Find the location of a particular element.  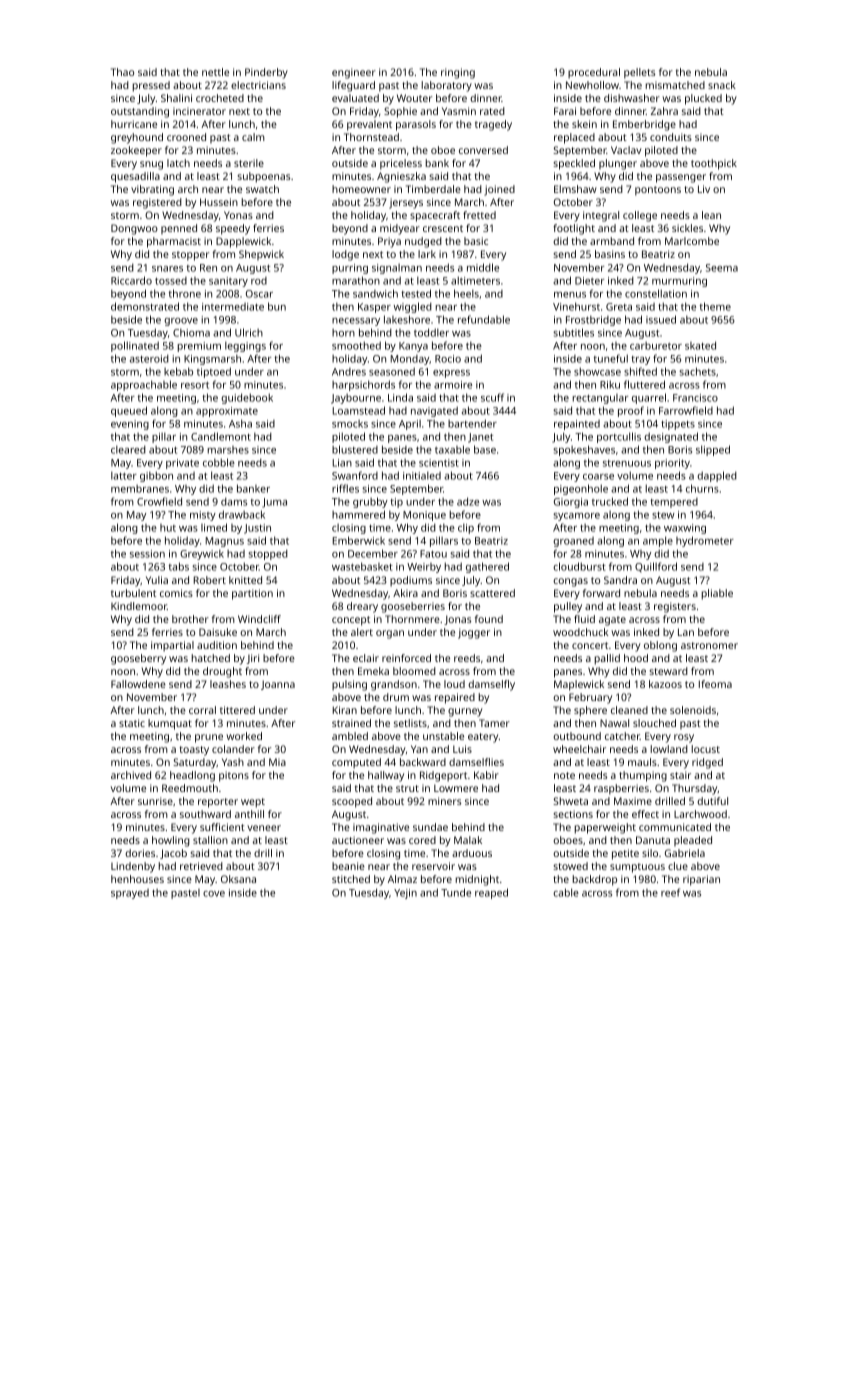

proof is located at coordinates (631, 411).
